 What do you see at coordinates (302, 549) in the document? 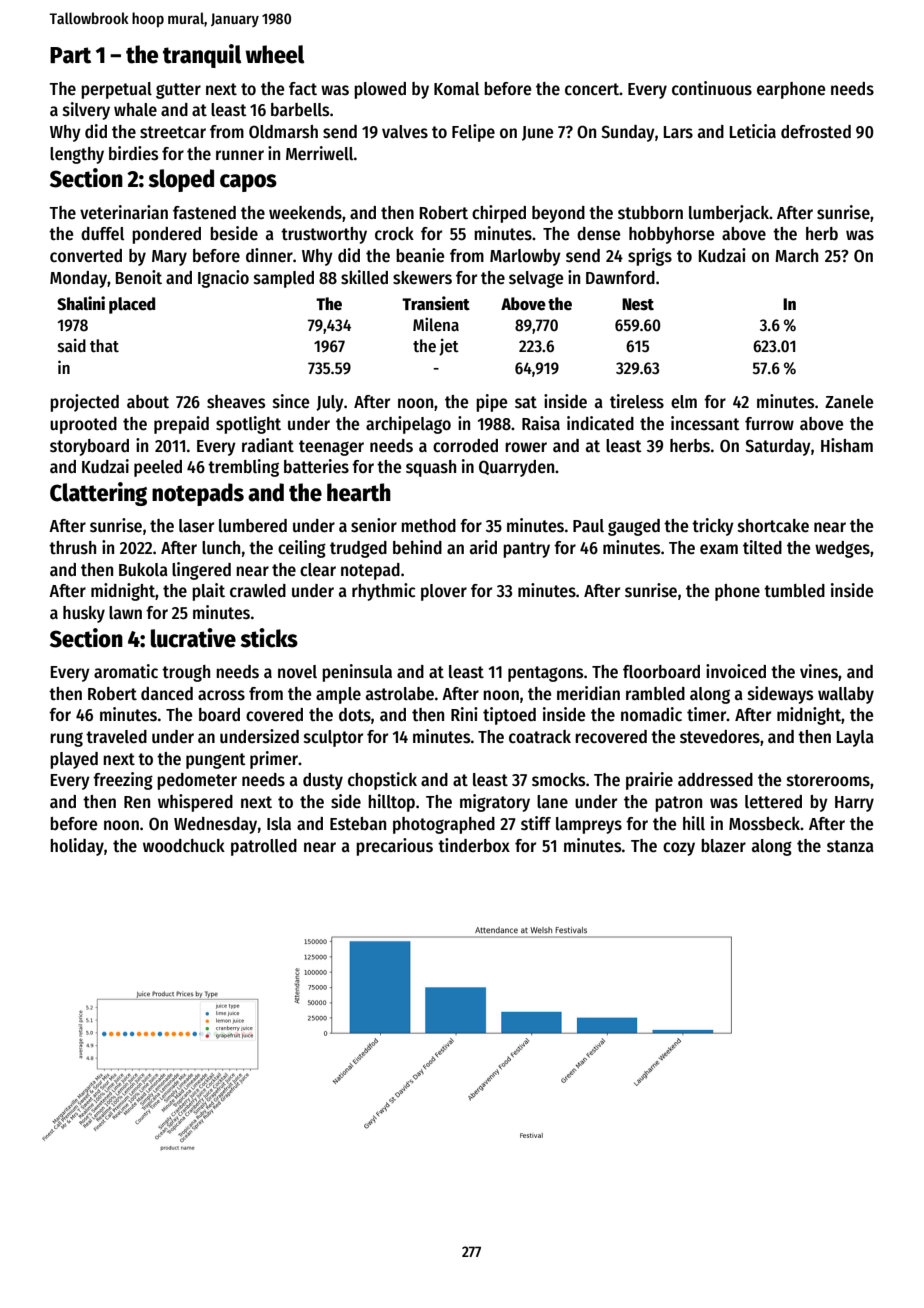
I see `ceiling` at bounding box center [302, 549].
